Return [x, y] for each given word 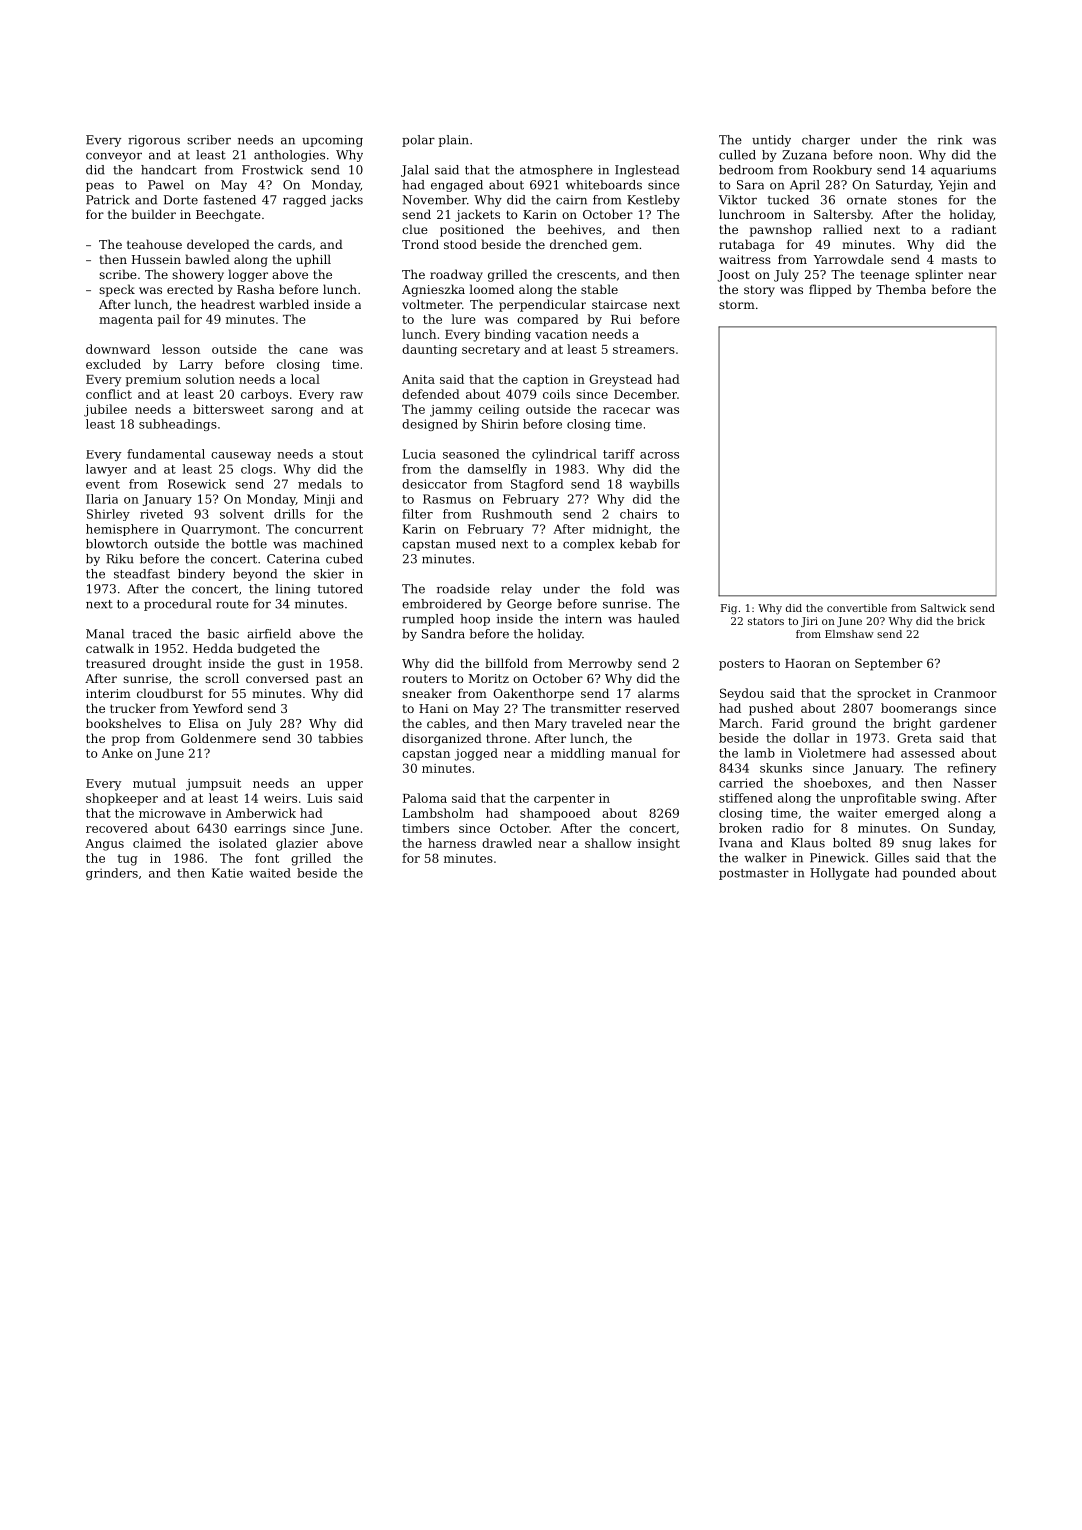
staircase [619, 304]
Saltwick [943, 608]
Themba [901, 289]
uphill [313, 260]
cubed [344, 559]
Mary [551, 725]
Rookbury [842, 171]
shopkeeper [122, 799]
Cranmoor [965, 693]
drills [289, 514]
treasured [116, 663]
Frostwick [272, 170]
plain [453, 141]
